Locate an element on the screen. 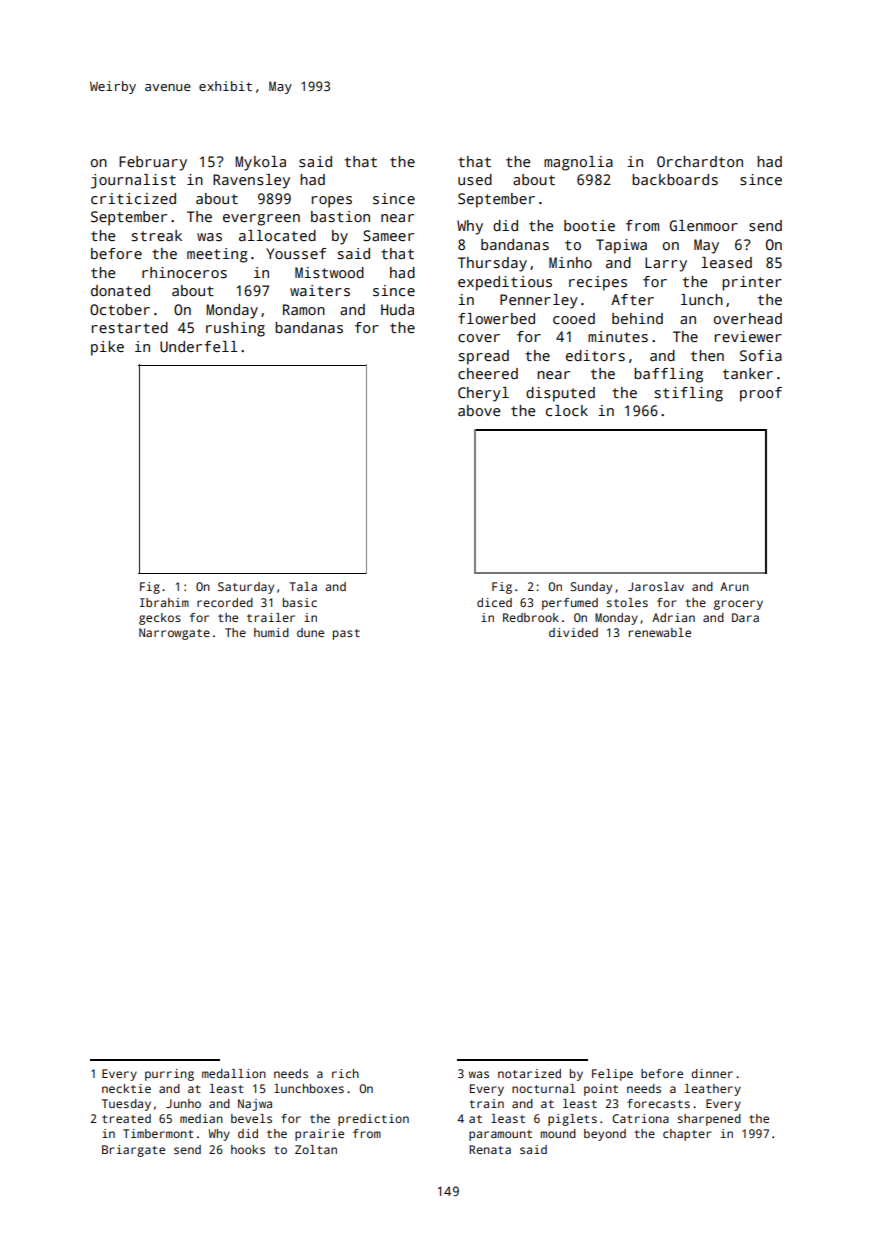  magnolia is located at coordinates (578, 163).
